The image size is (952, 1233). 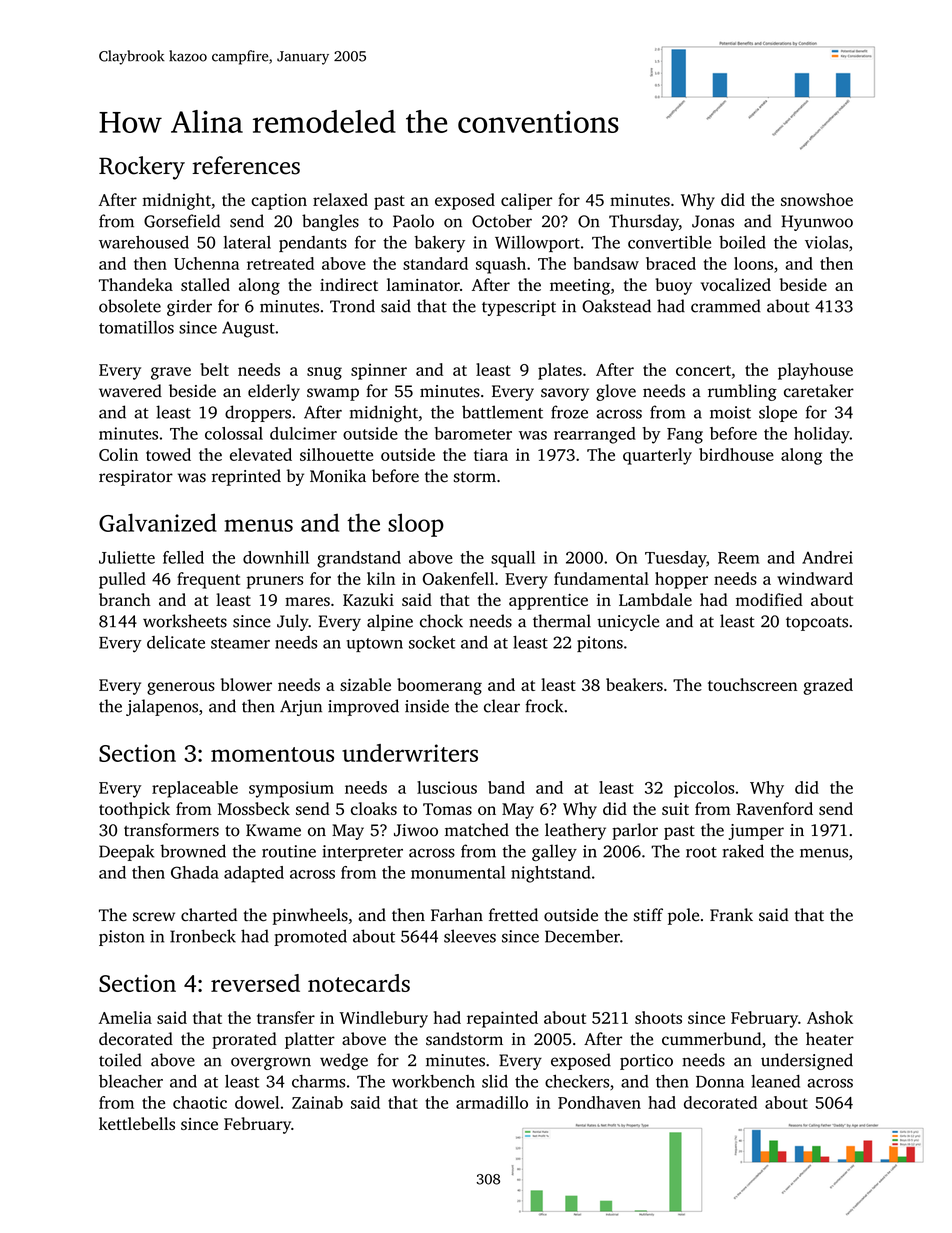 What do you see at coordinates (711, 1039) in the page?
I see `cummerbund` at bounding box center [711, 1039].
